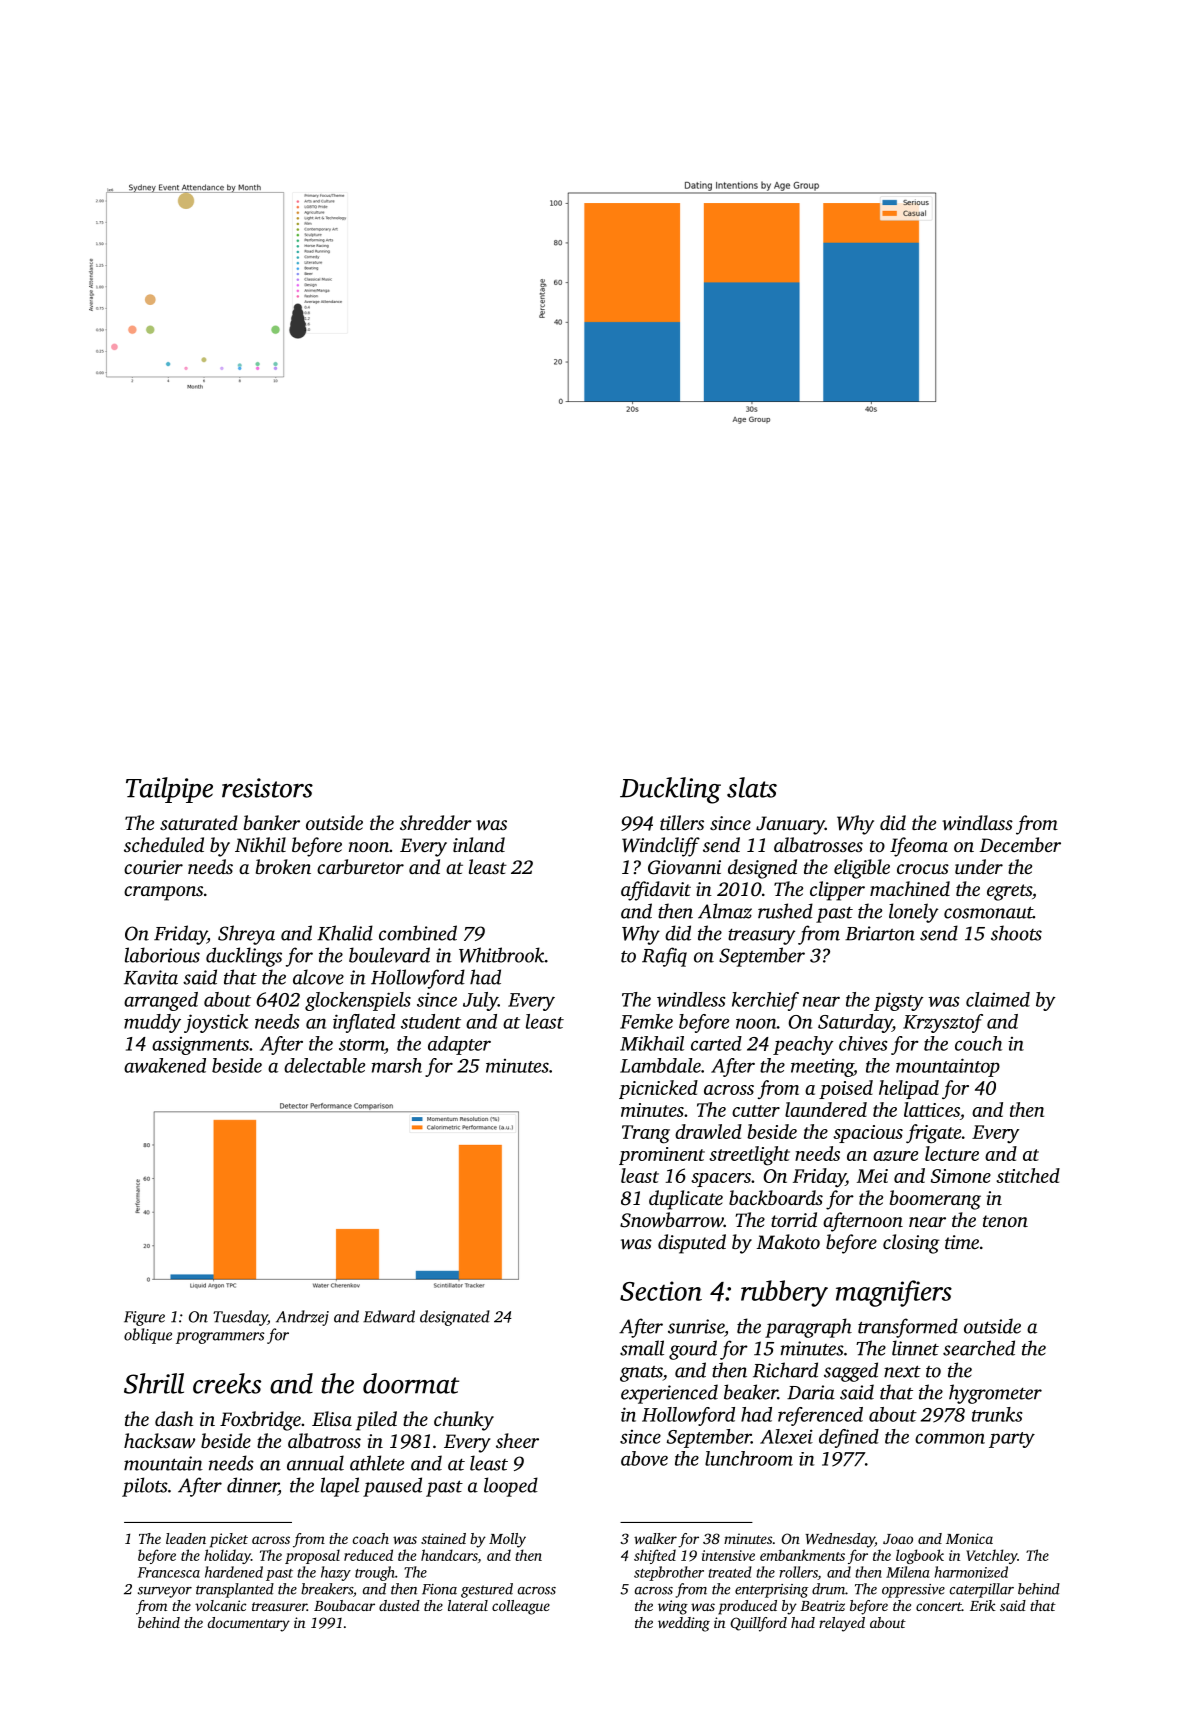 The width and height of the screenshot is (1185, 1717). I want to click on transformed, so click(908, 1328).
